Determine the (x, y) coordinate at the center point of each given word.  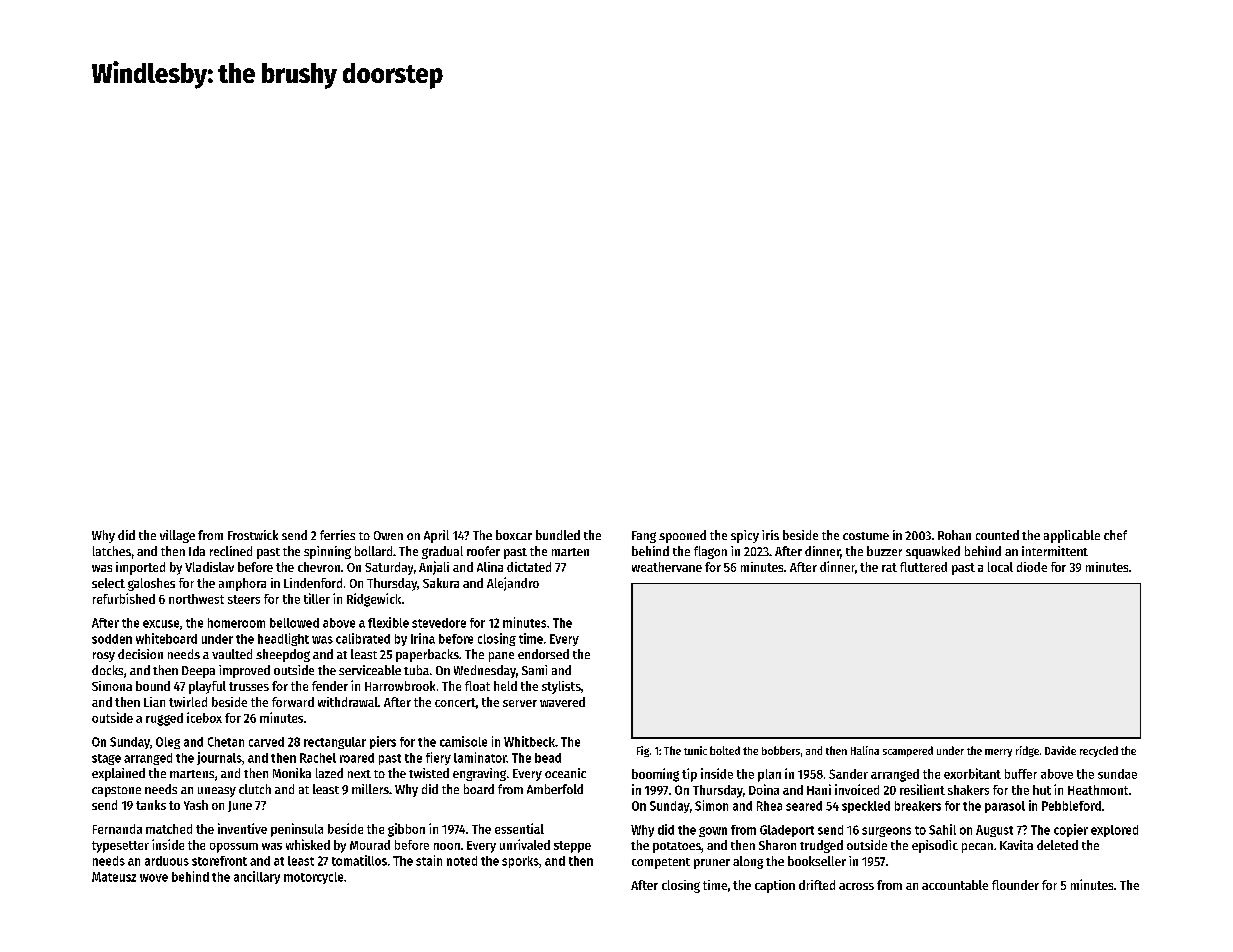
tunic (695, 750)
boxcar (514, 535)
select (108, 583)
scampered (908, 751)
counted (997, 535)
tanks (151, 805)
